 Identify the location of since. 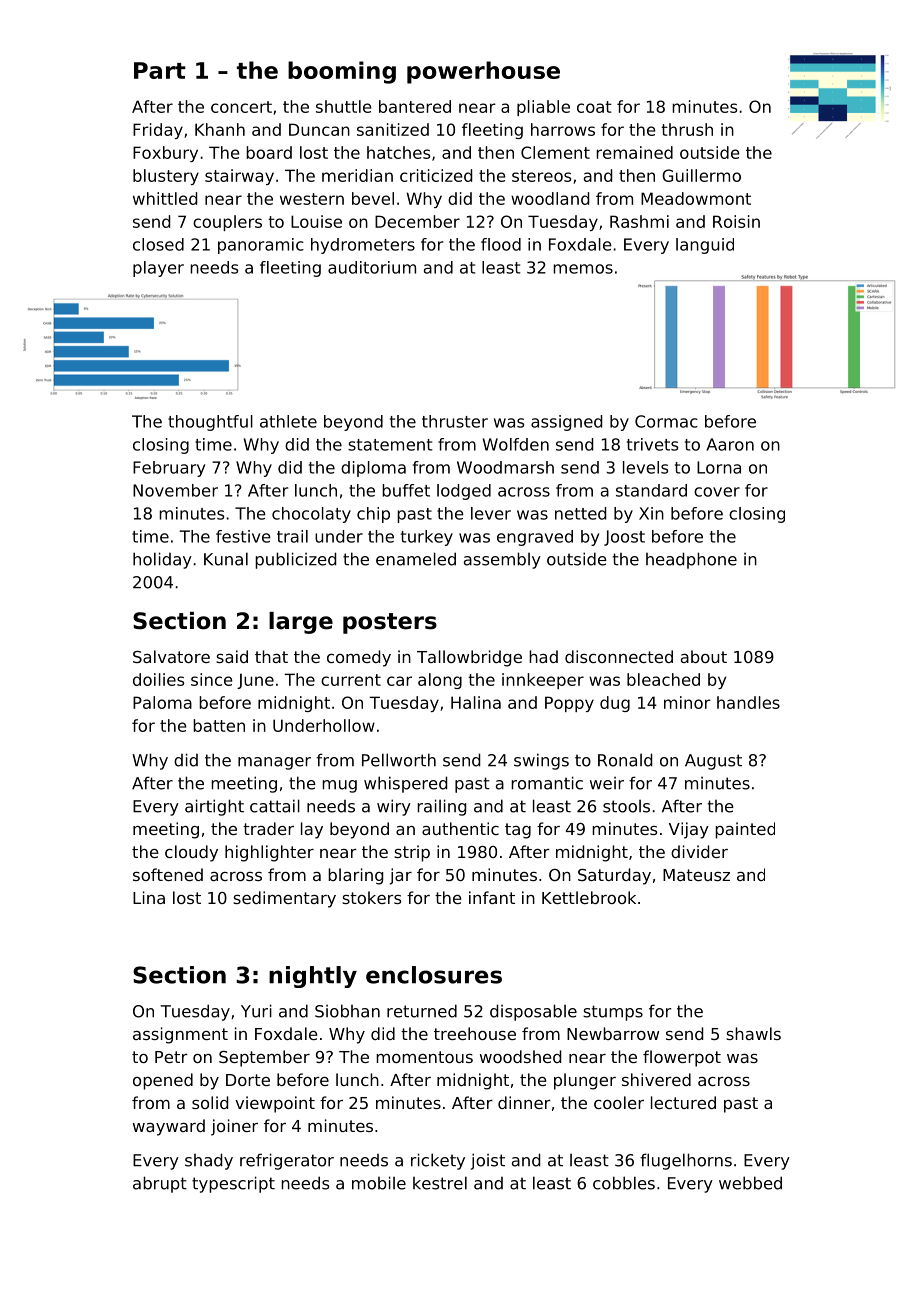
(212, 679).
